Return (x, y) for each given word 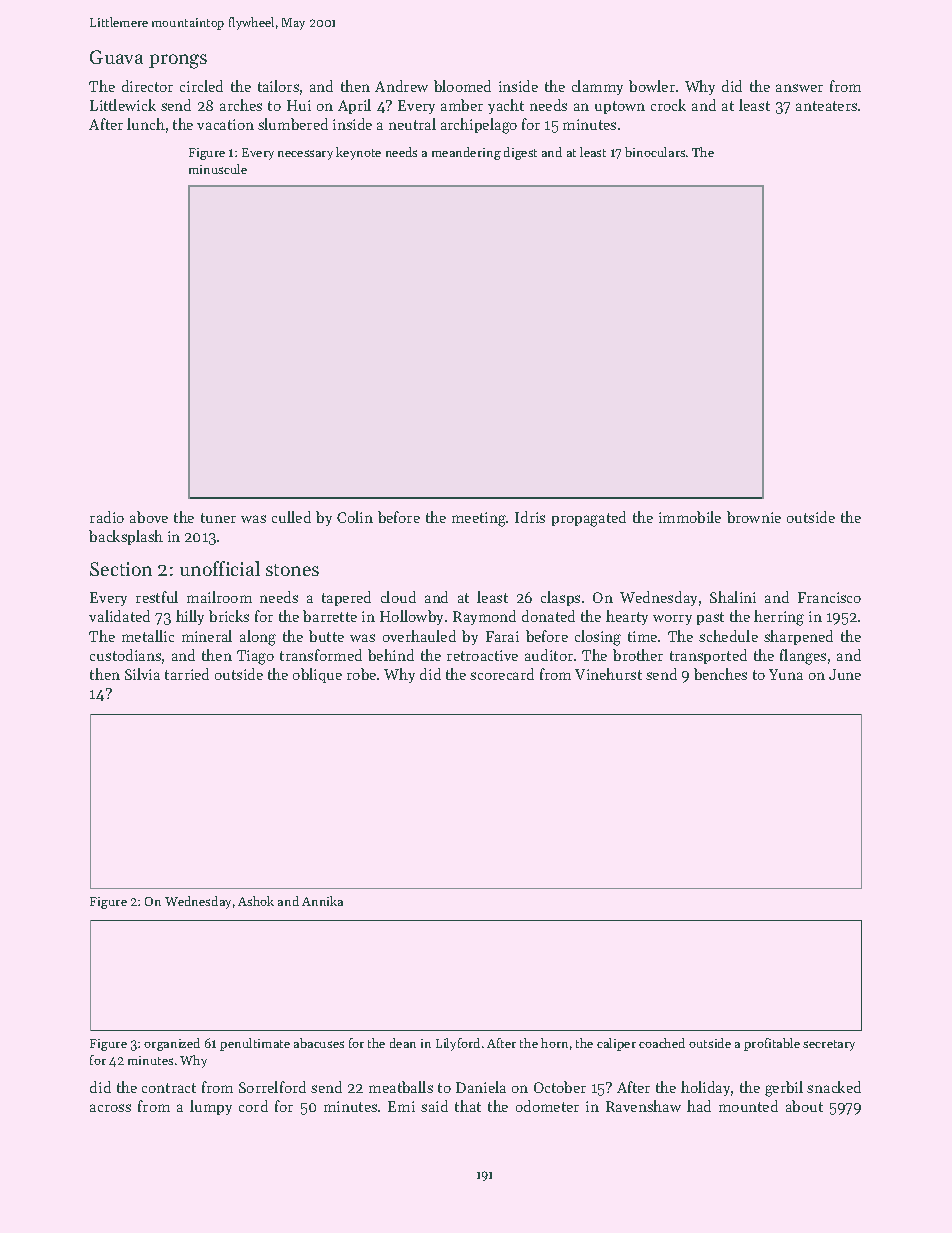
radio (107, 517)
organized (172, 1044)
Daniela (481, 1087)
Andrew (401, 86)
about (804, 1106)
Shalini (733, 597)
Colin (355, 517)
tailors (278, 86)
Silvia (142, 674)
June (845, 674)
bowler (652, 86)
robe (361, 674)
